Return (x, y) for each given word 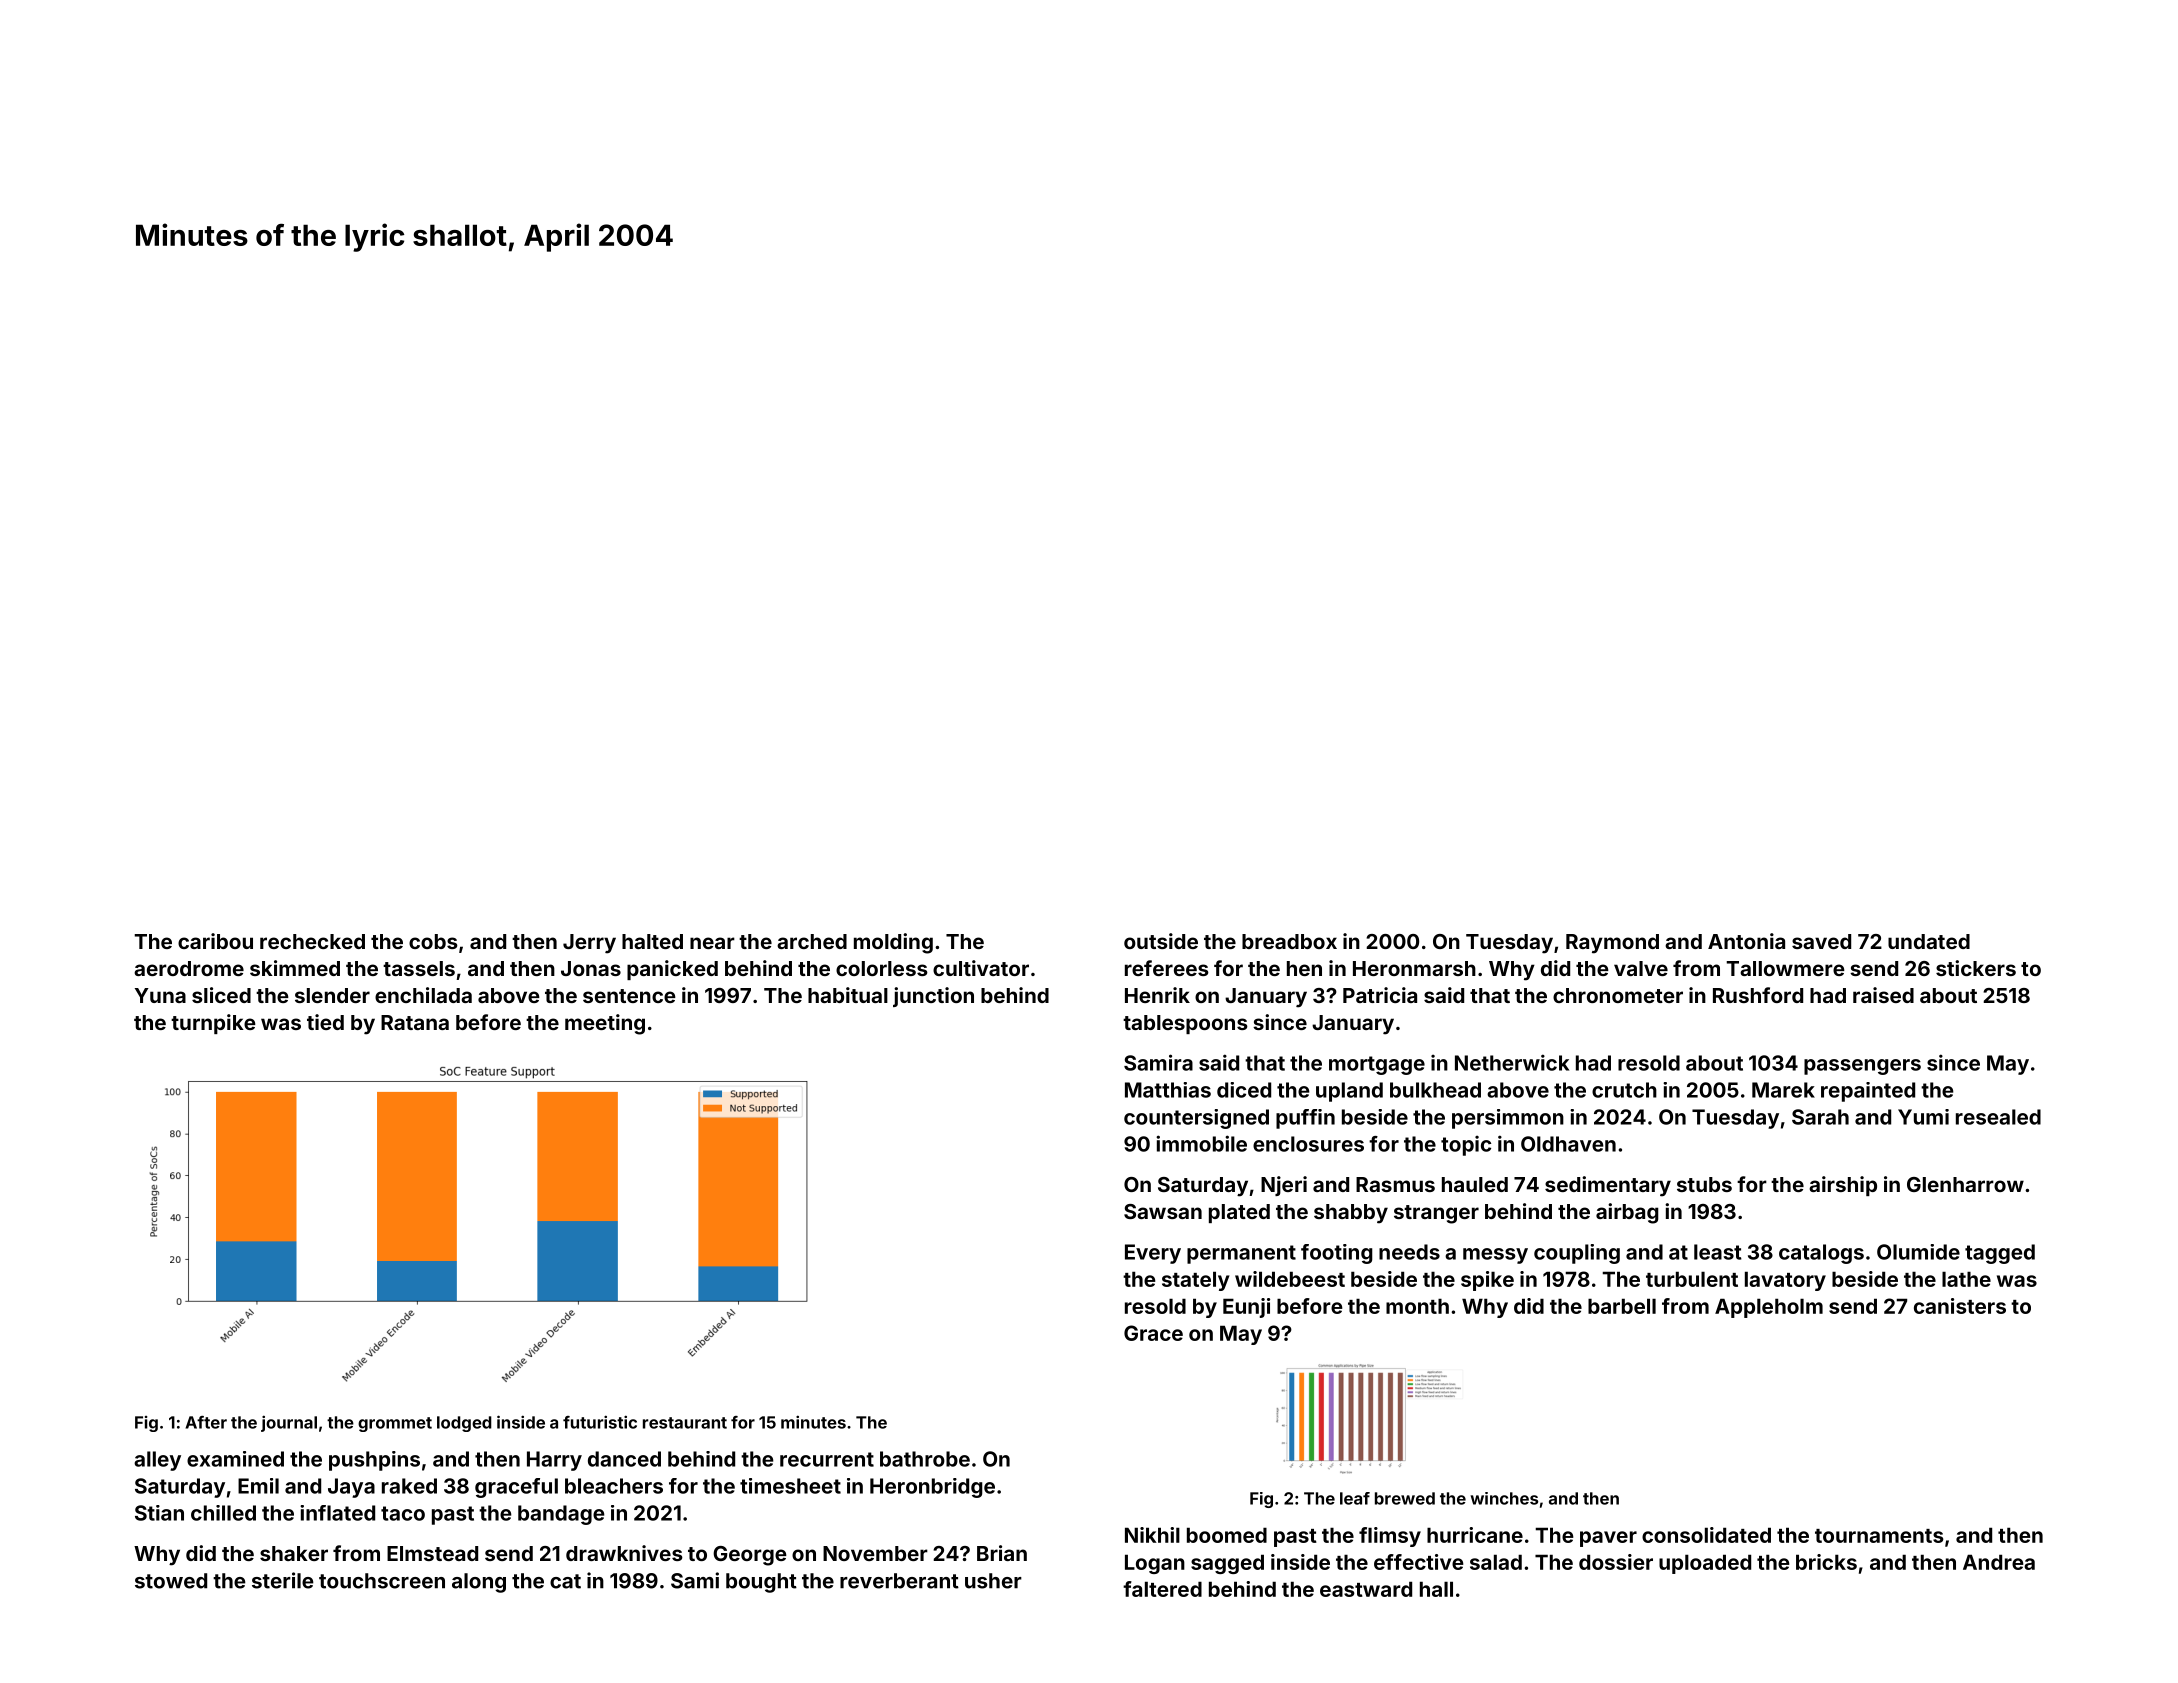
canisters (1960, 1306)
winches (1504, 1498)
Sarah (1820, 1117)
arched (812, 941)
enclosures (1308, 1144)
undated (1929, 941)
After (206, 1422)
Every (1153, 1254)
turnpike (213, 1024)
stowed (171, 1581)
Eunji (1246, 1308)
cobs (433, 941)
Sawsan (1163, 1211)
